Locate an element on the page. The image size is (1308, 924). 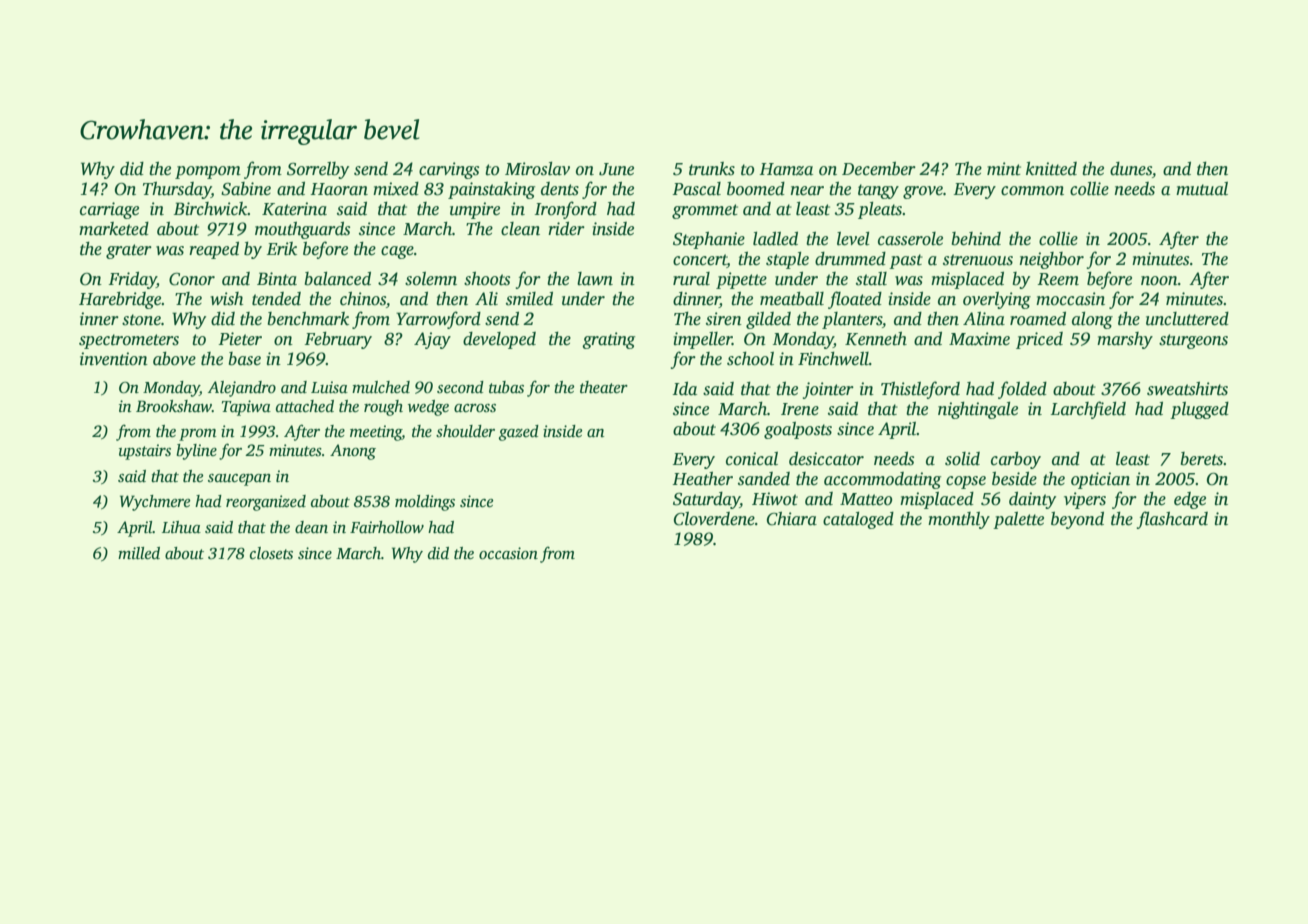
Thursday is located at coordinates (177, 190).
